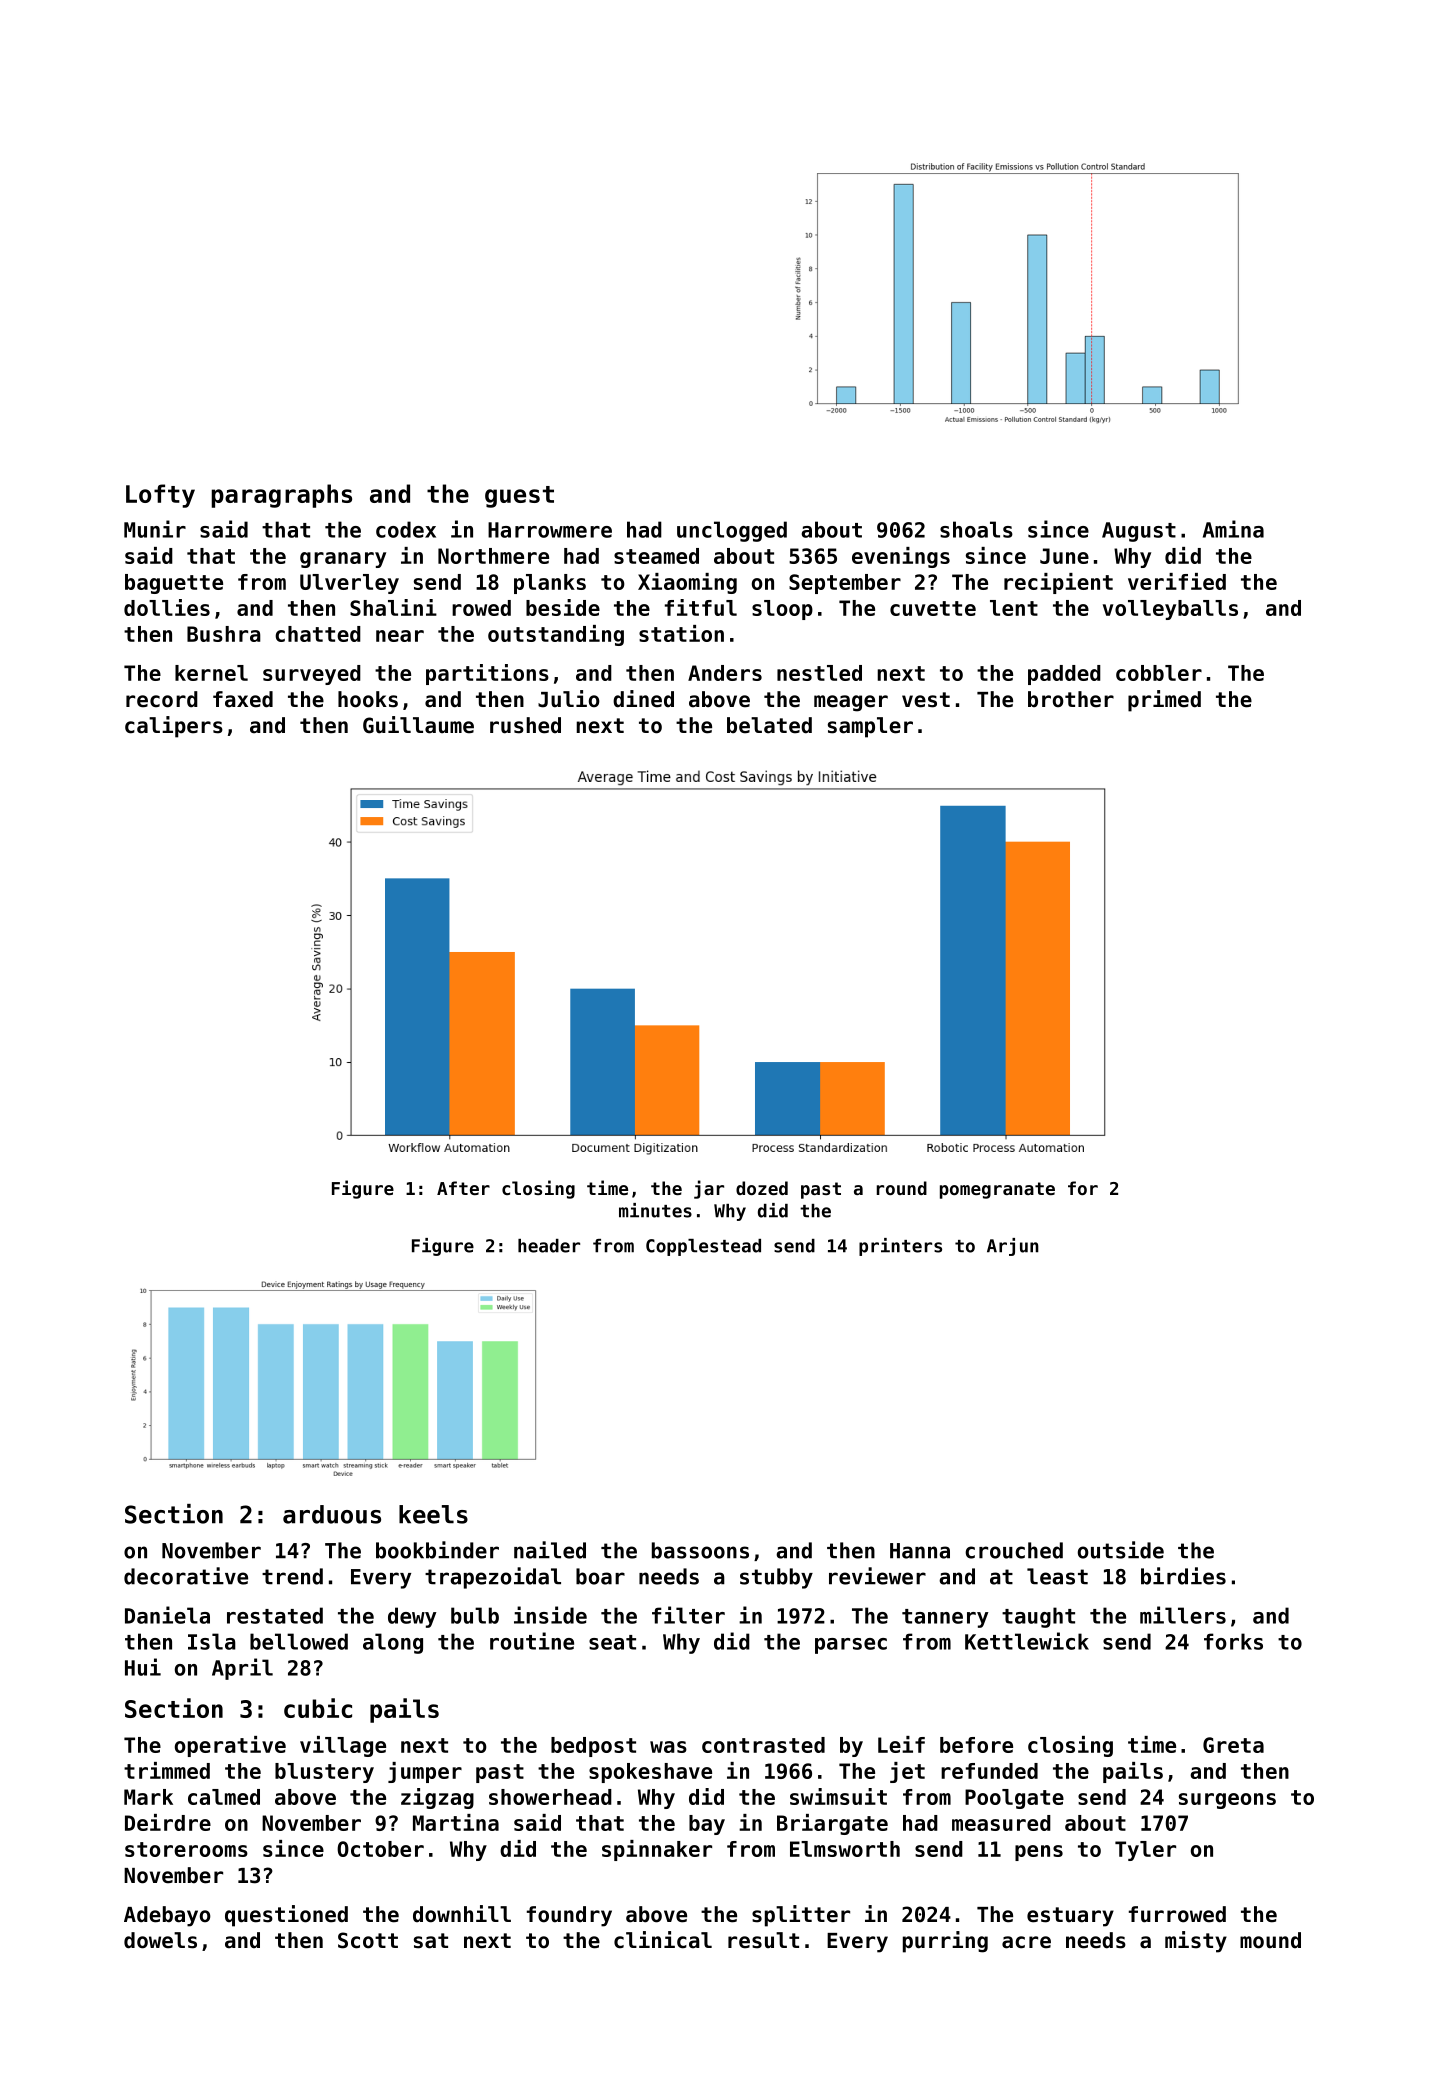  What do you see at coordinates (275, 1615) in the document?
I see `restated` at bounding box center [275, 1615].
